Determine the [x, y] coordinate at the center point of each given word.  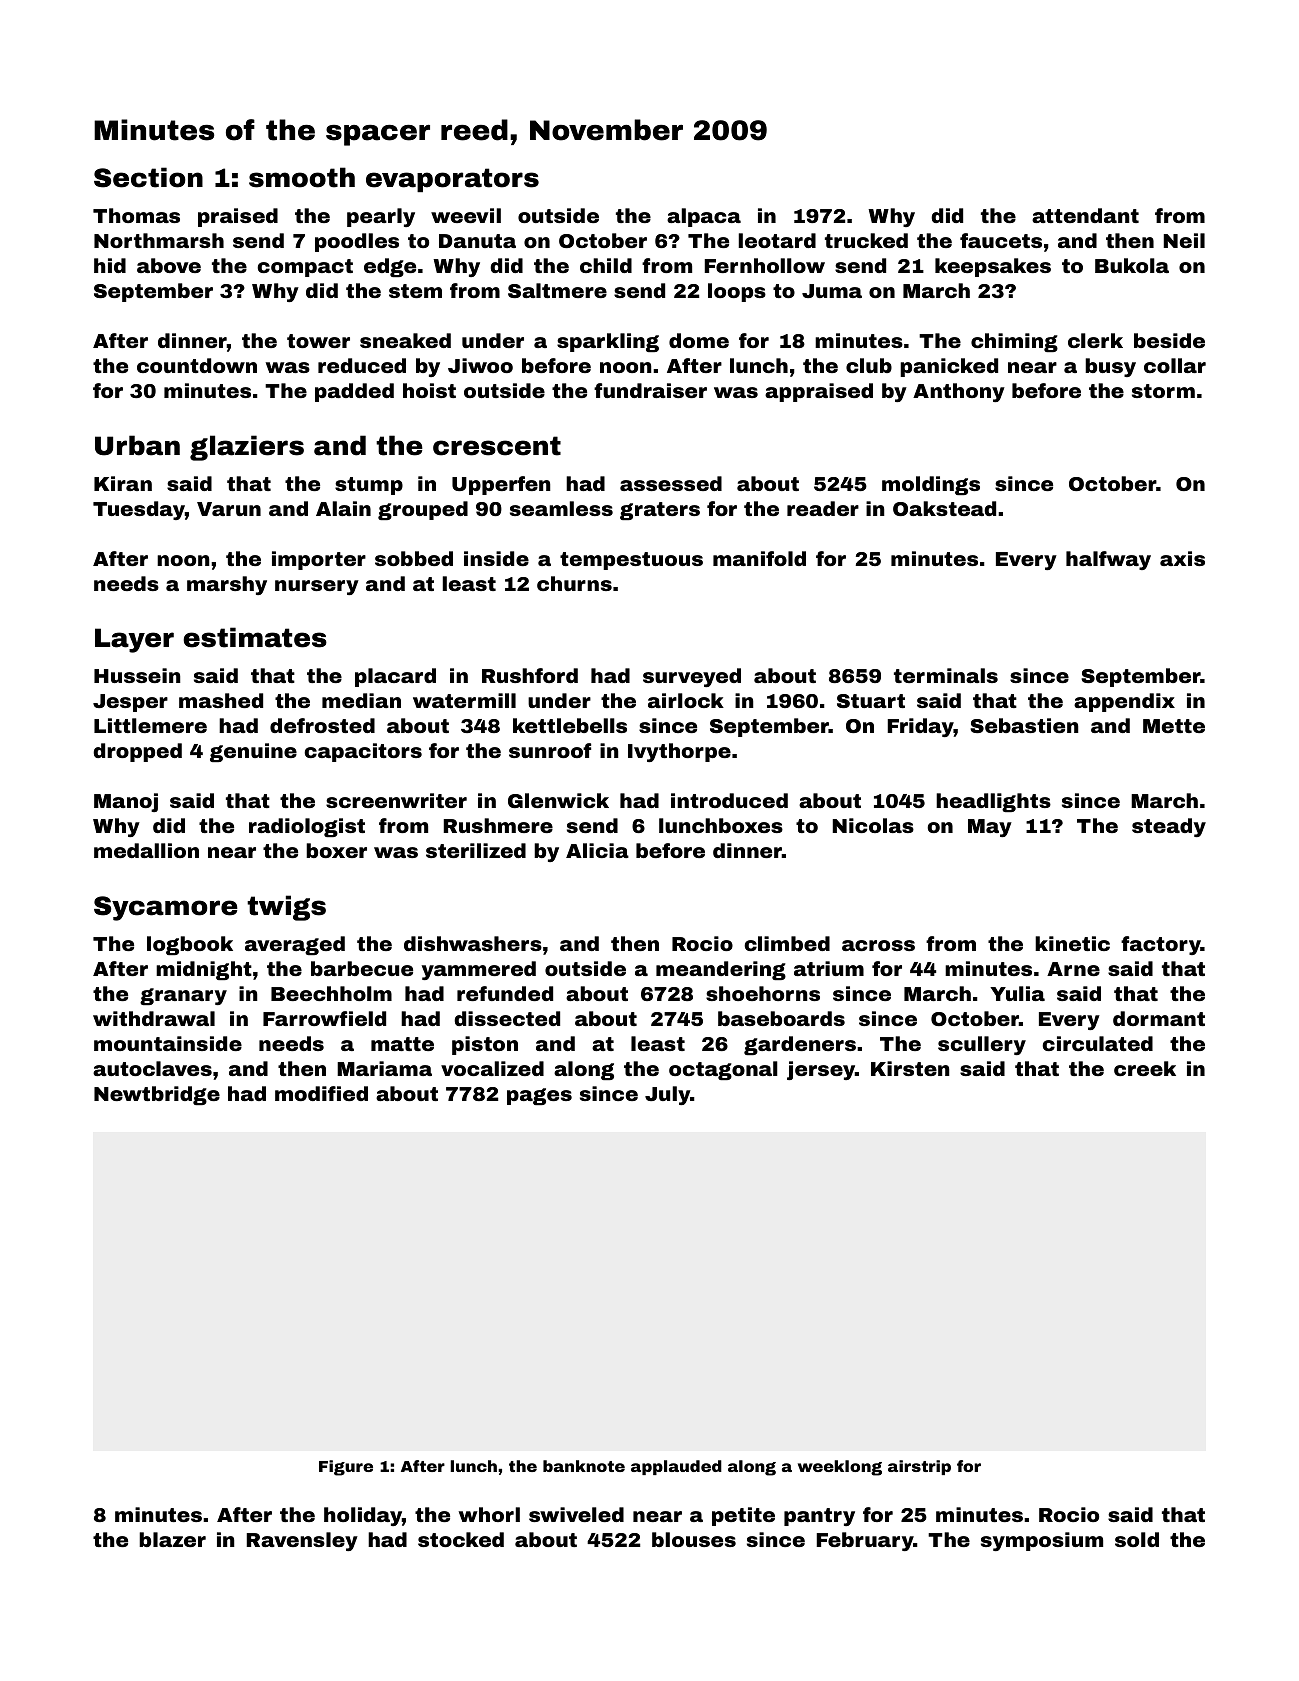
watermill [464, 700]
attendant [1085, 215]
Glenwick [558, 800]
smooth [302, 177]
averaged [295, 945]
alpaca [704, 217]
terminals [946, 675]
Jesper [130, 703]
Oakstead [944, 508]
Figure [346, 1468]
